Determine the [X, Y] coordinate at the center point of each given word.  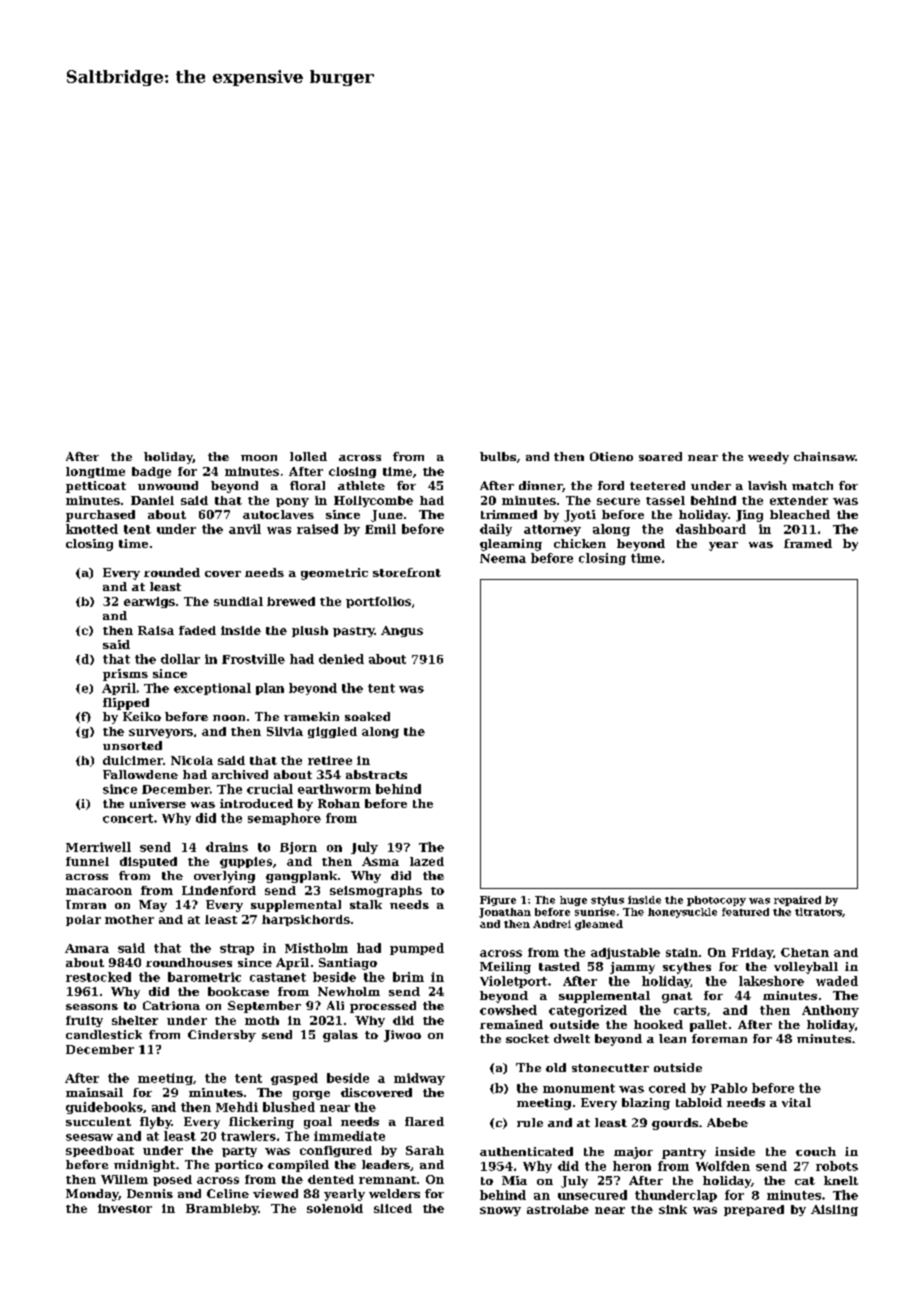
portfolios [378, 602]
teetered [657, 485]
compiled [298, 1166]
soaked [367, 716]
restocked [98, 977]
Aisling [834, 1210]
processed [383, 1007]
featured [745, 912]
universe [158, 803]
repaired [797, 901]
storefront [407, 572]
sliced [393, 1208]
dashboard [711, 529]
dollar [180, 659]
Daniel [152, 500]
